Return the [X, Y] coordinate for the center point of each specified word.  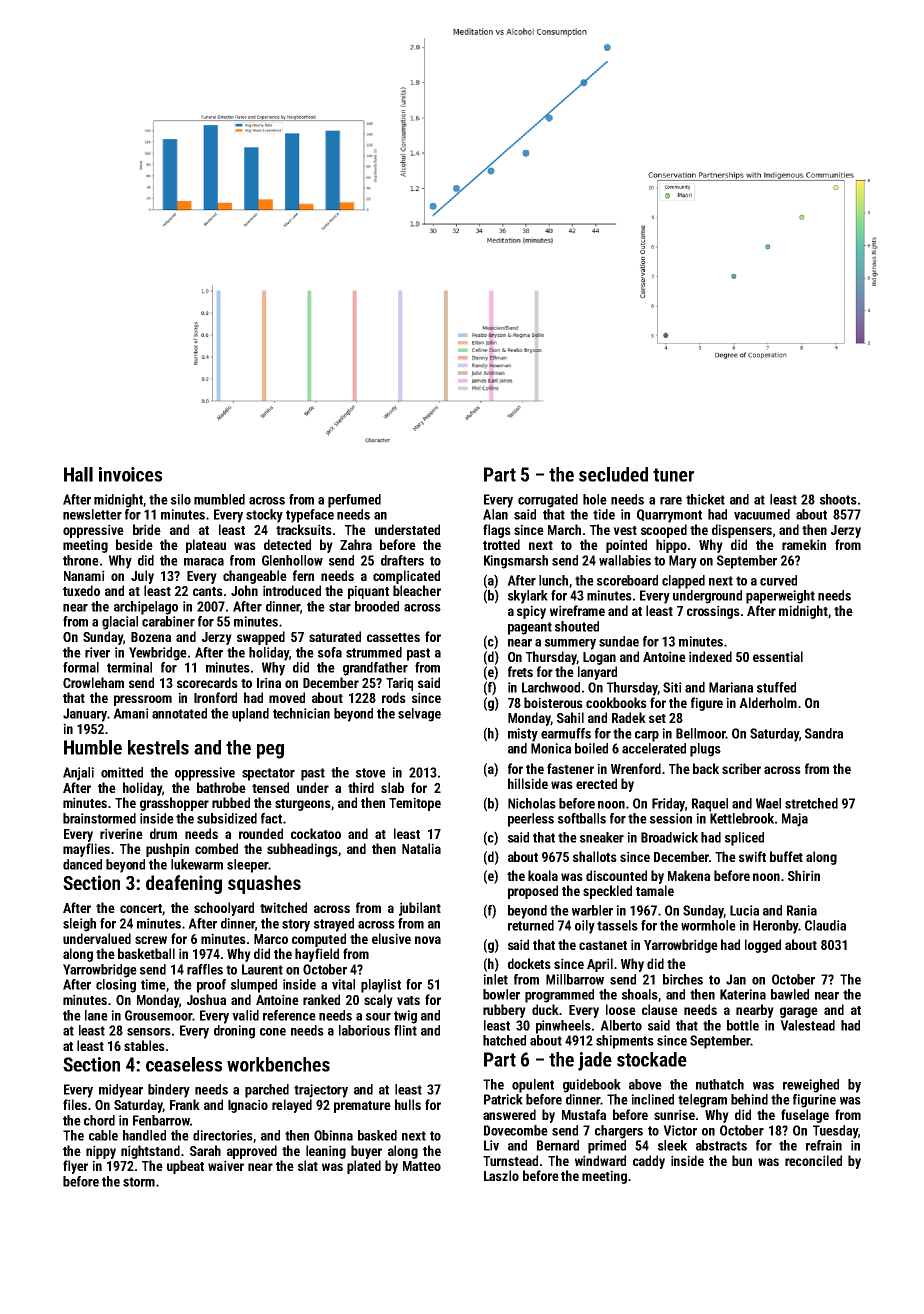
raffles [205, 969]
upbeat [185, 1167]
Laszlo [501, 1175]
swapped [261, 638]
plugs [705, 750]
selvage [419, 715]
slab [392, 787]
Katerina [743, 994]
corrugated [548, 501]
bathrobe [221, 787]
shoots [838, 499]
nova [428, 940]
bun [742, 1160]
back [706, 768]
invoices [130, 474]
